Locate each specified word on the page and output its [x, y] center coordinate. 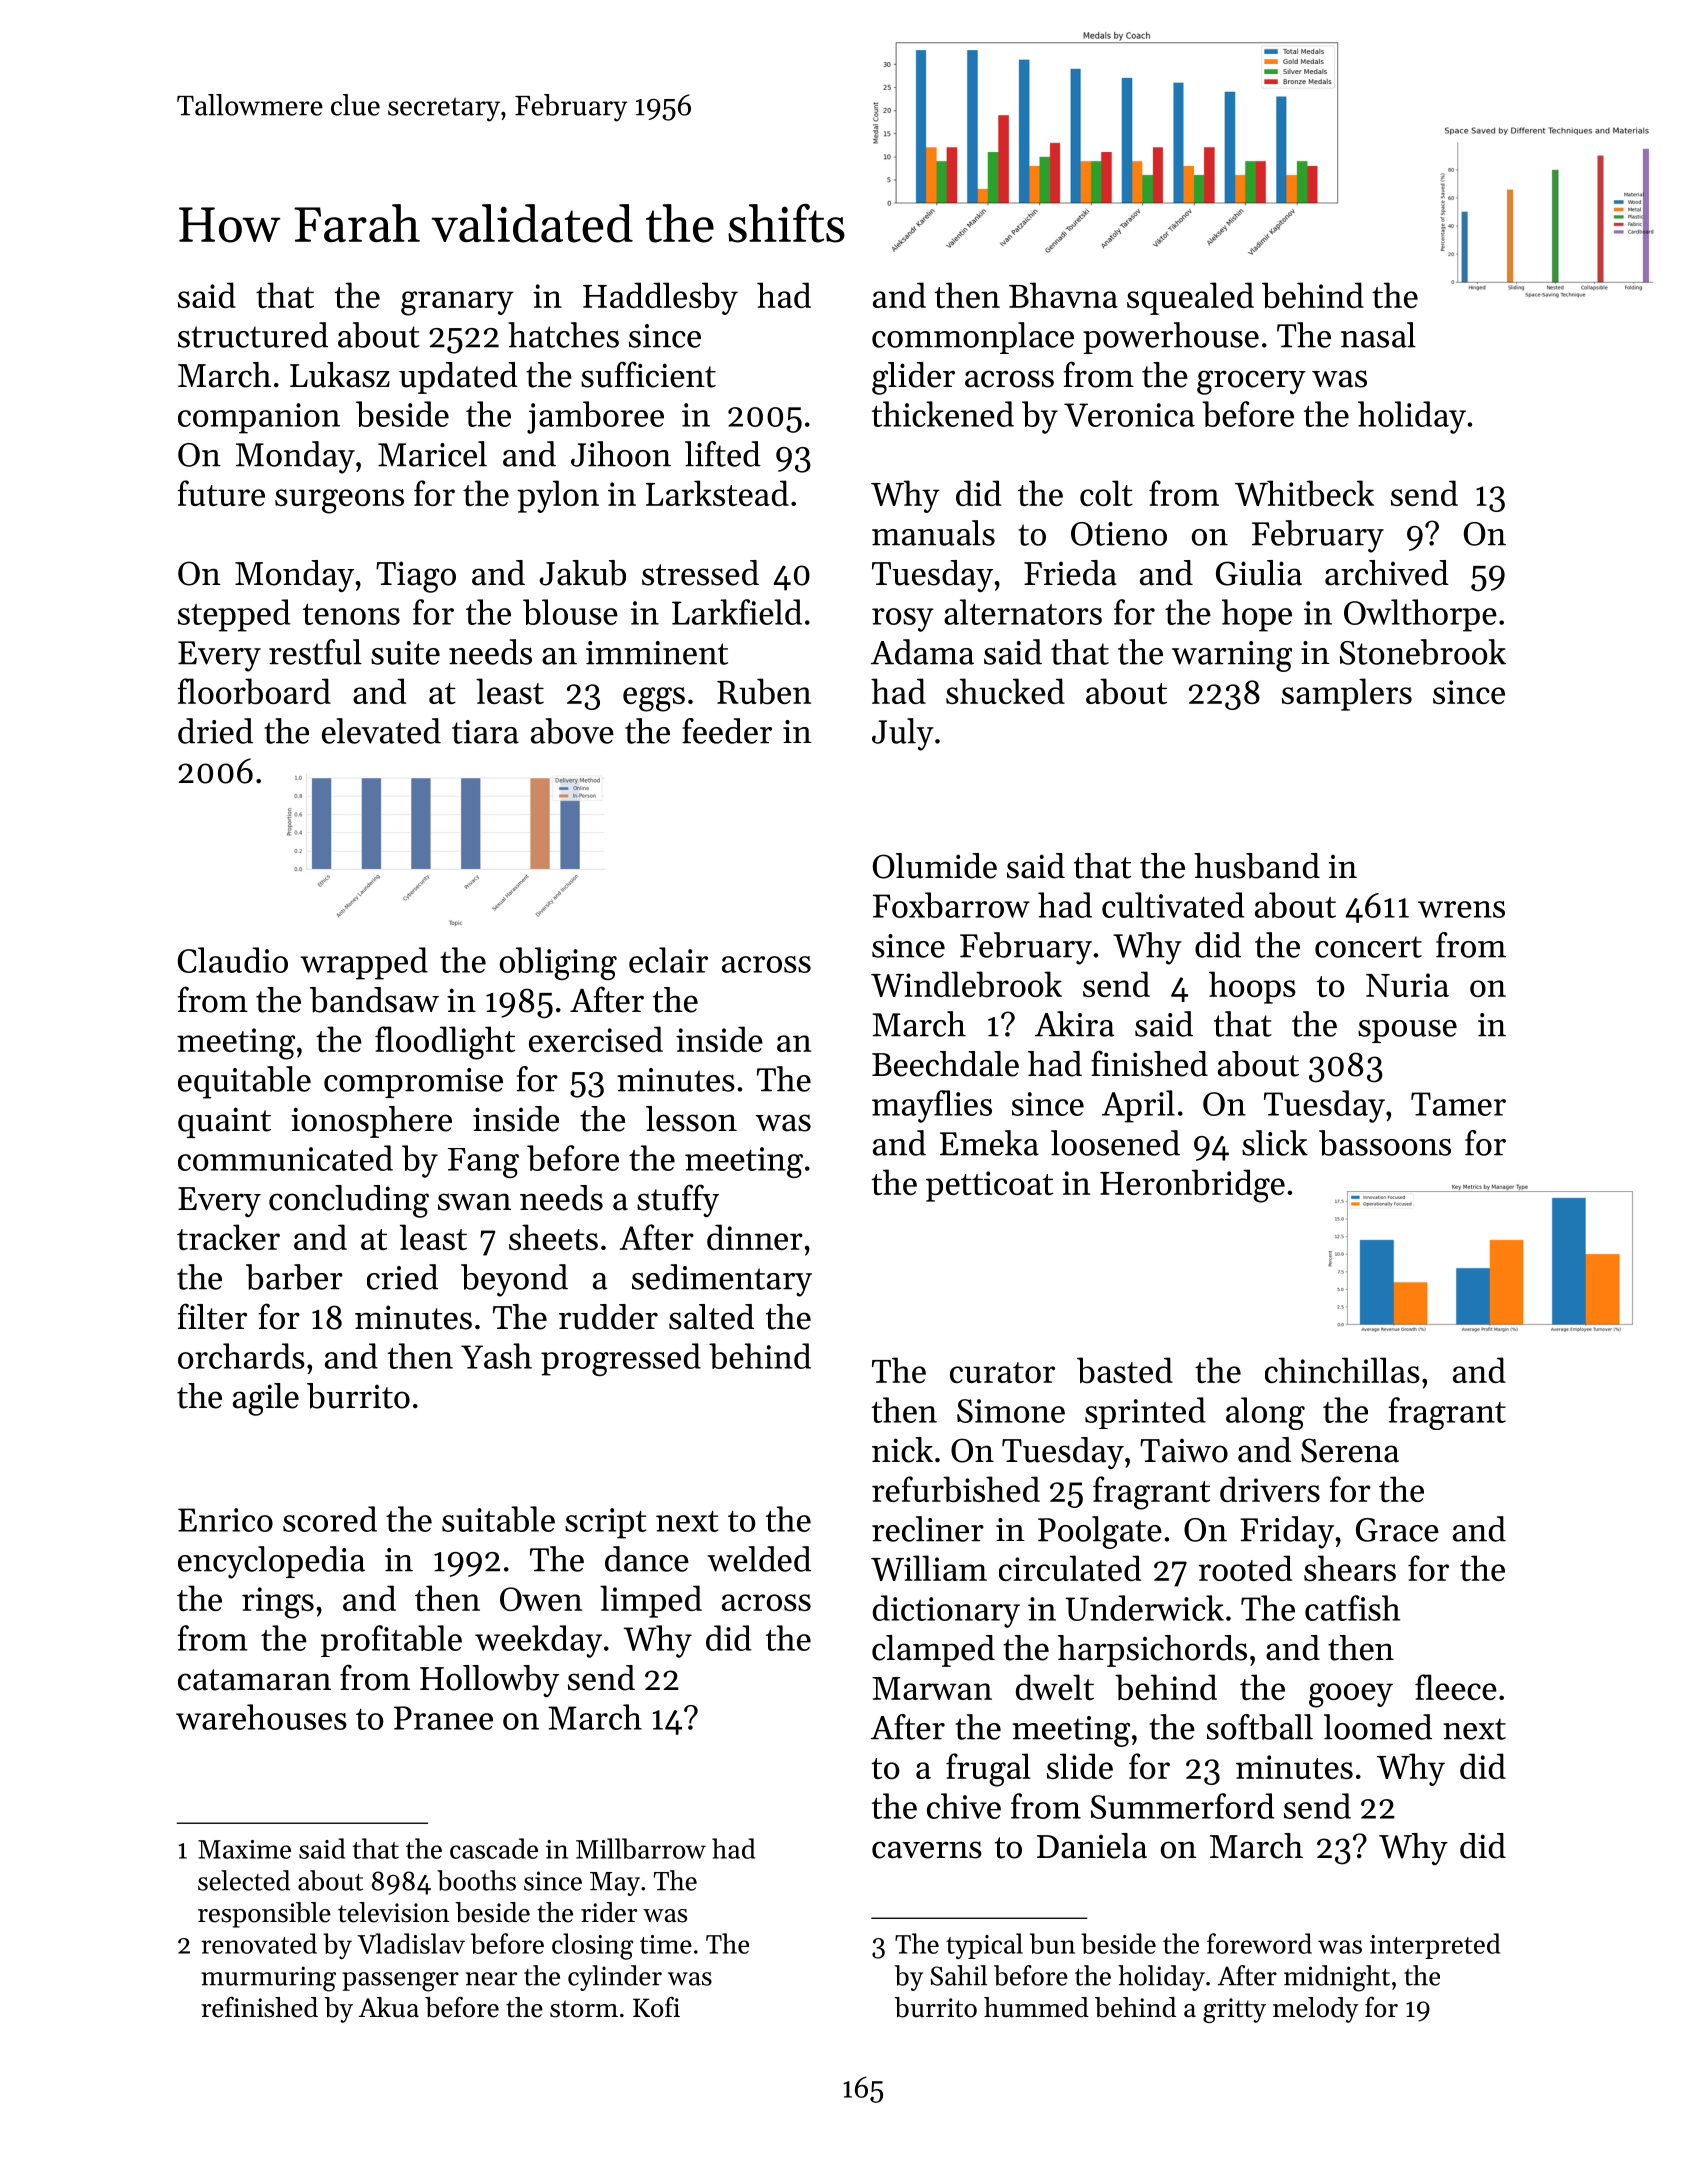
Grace [1397, 1530]
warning [1232, 656]
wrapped [364, 963]
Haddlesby [660, 298]
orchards [241, 1356]
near [491, 1979]
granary [457, 303]
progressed [621, 1359]
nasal [1378, 335]
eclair [668, 960]
